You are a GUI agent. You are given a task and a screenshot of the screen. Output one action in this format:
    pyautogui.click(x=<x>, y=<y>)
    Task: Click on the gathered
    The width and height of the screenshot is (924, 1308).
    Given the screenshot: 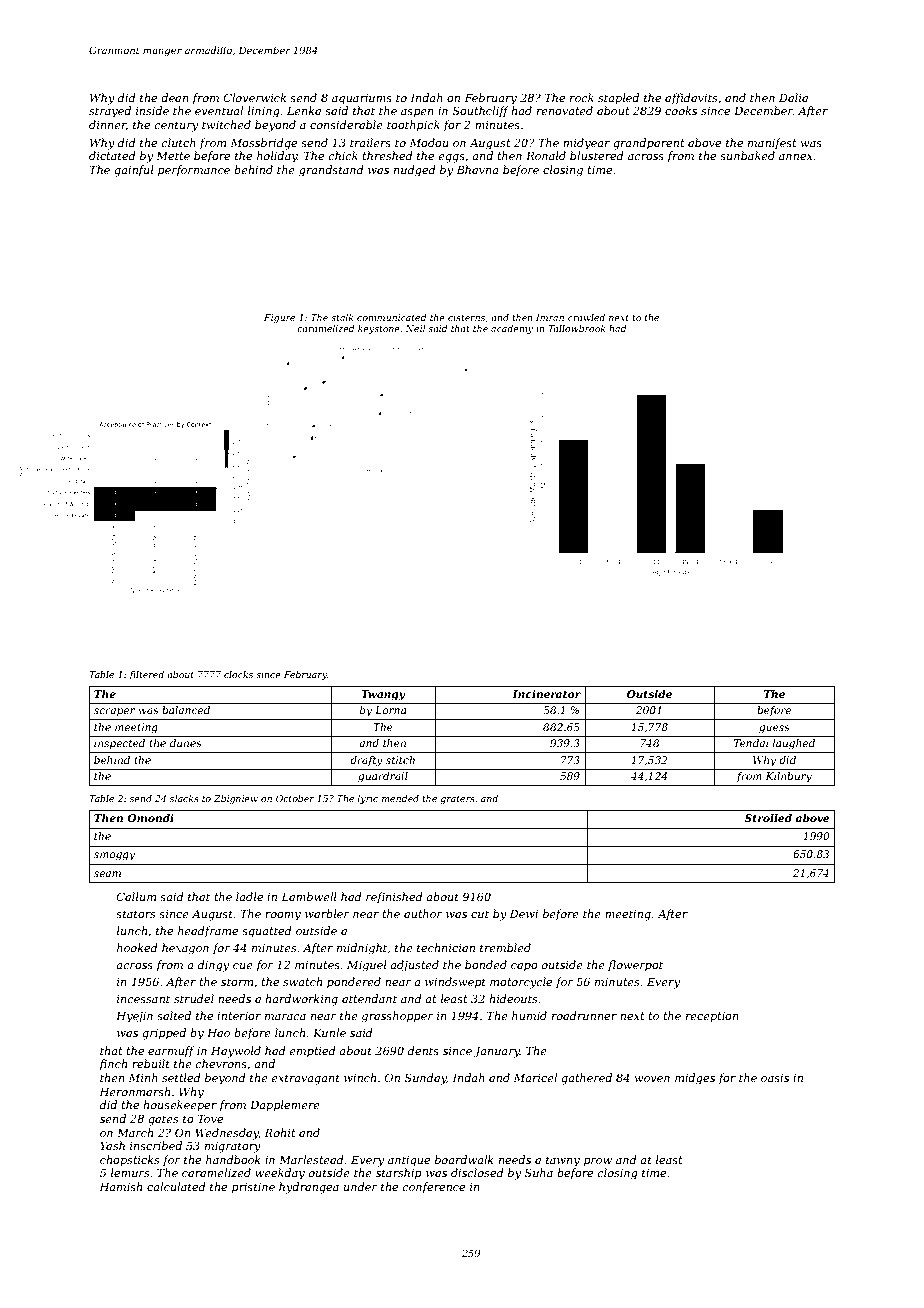 What is the action you would take?
    pyautogui.click(x=586, y=1079)
